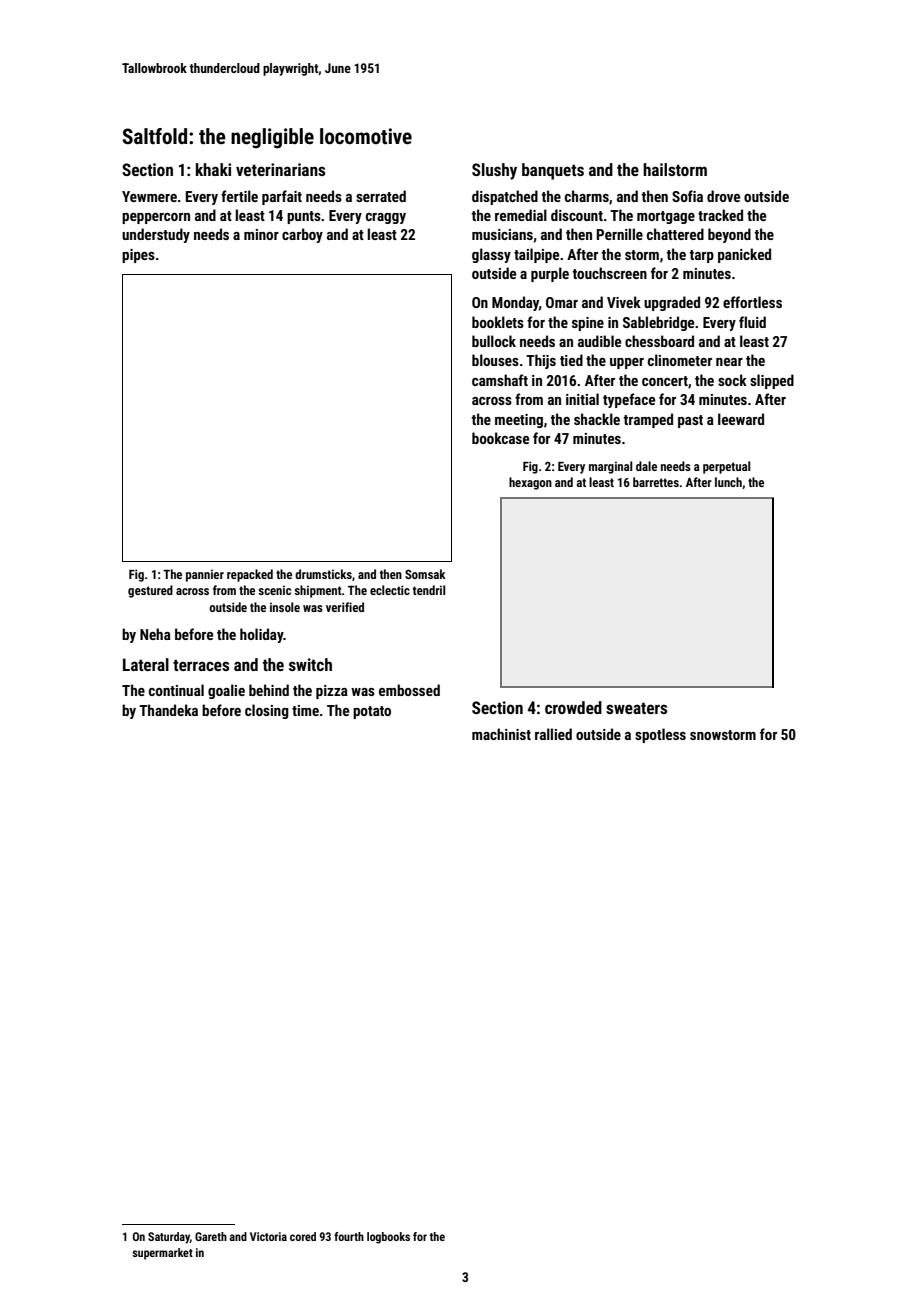 The width and height of the image is (924, 1308). What do you see at coordinates (349, 1236) in the image?
I see `fourth` at bounding box center [349, 1236].
